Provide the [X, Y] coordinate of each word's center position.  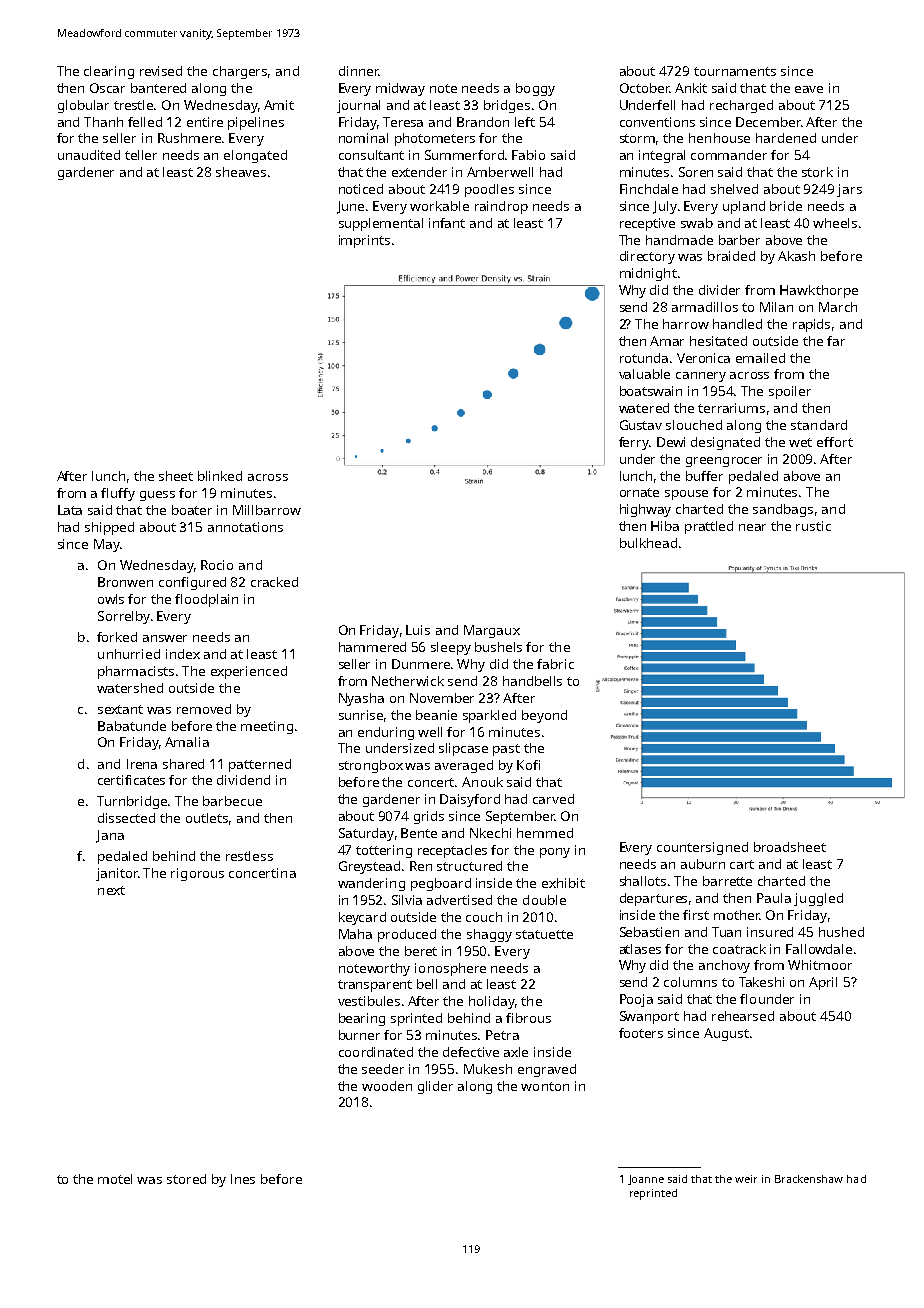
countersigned [702, 848]
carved [553, 799]
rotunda [644, 358]
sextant [120, 709]
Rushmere [189, 138]
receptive [647, 224]
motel [115, 1179]
